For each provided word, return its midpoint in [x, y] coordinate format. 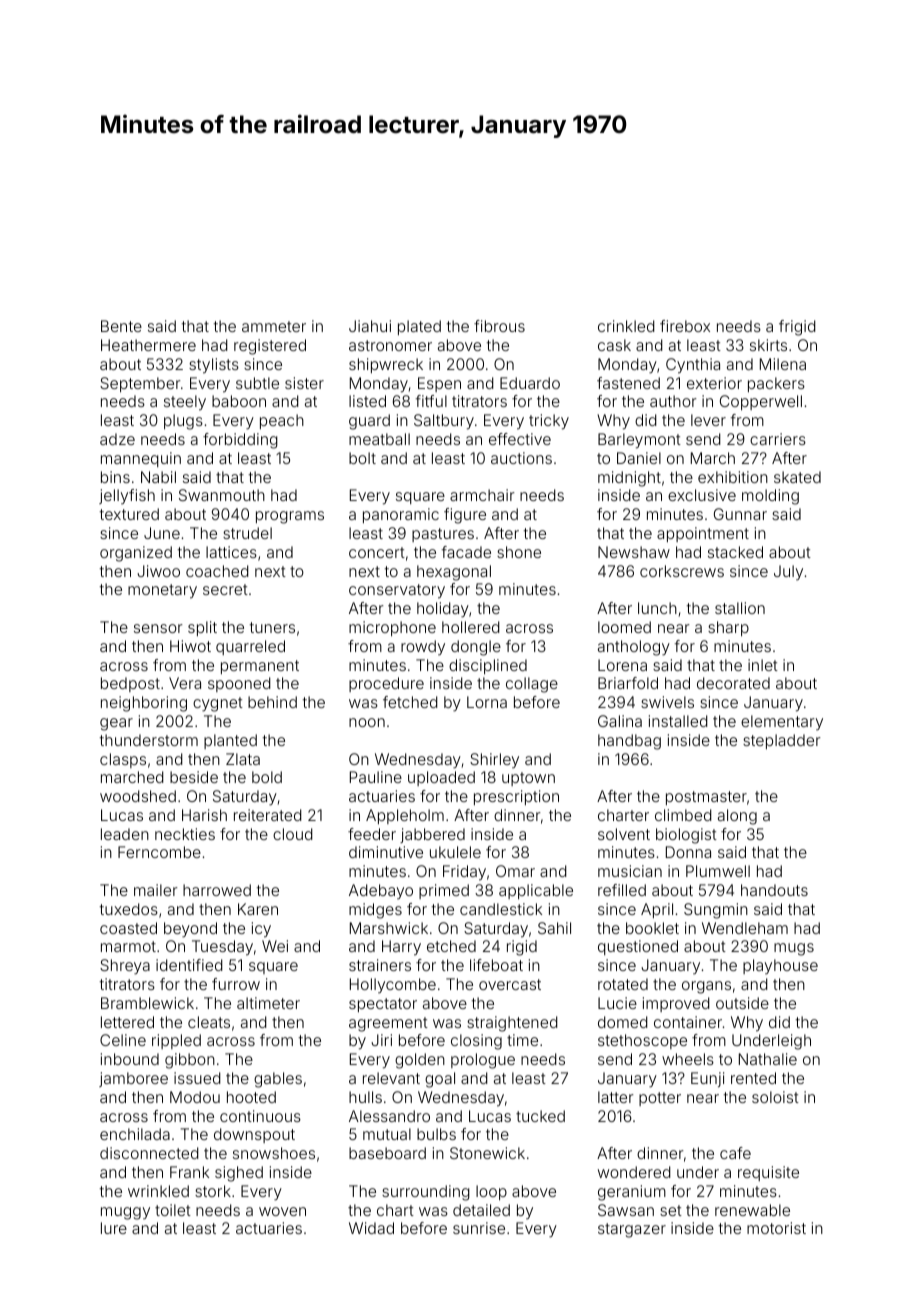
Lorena [622, 665]
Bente [121, 326]
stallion [740, 608]
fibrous [499, 326]
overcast [510, 984]
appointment [703, 534]
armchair [482, 495]
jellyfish [127, 497]
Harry [401, 948]
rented [753, 1078]
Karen [258, 909]
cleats [209, 1022]
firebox [685, 326]
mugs [794, 949]
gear [116, 724]
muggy [125, 1213]
